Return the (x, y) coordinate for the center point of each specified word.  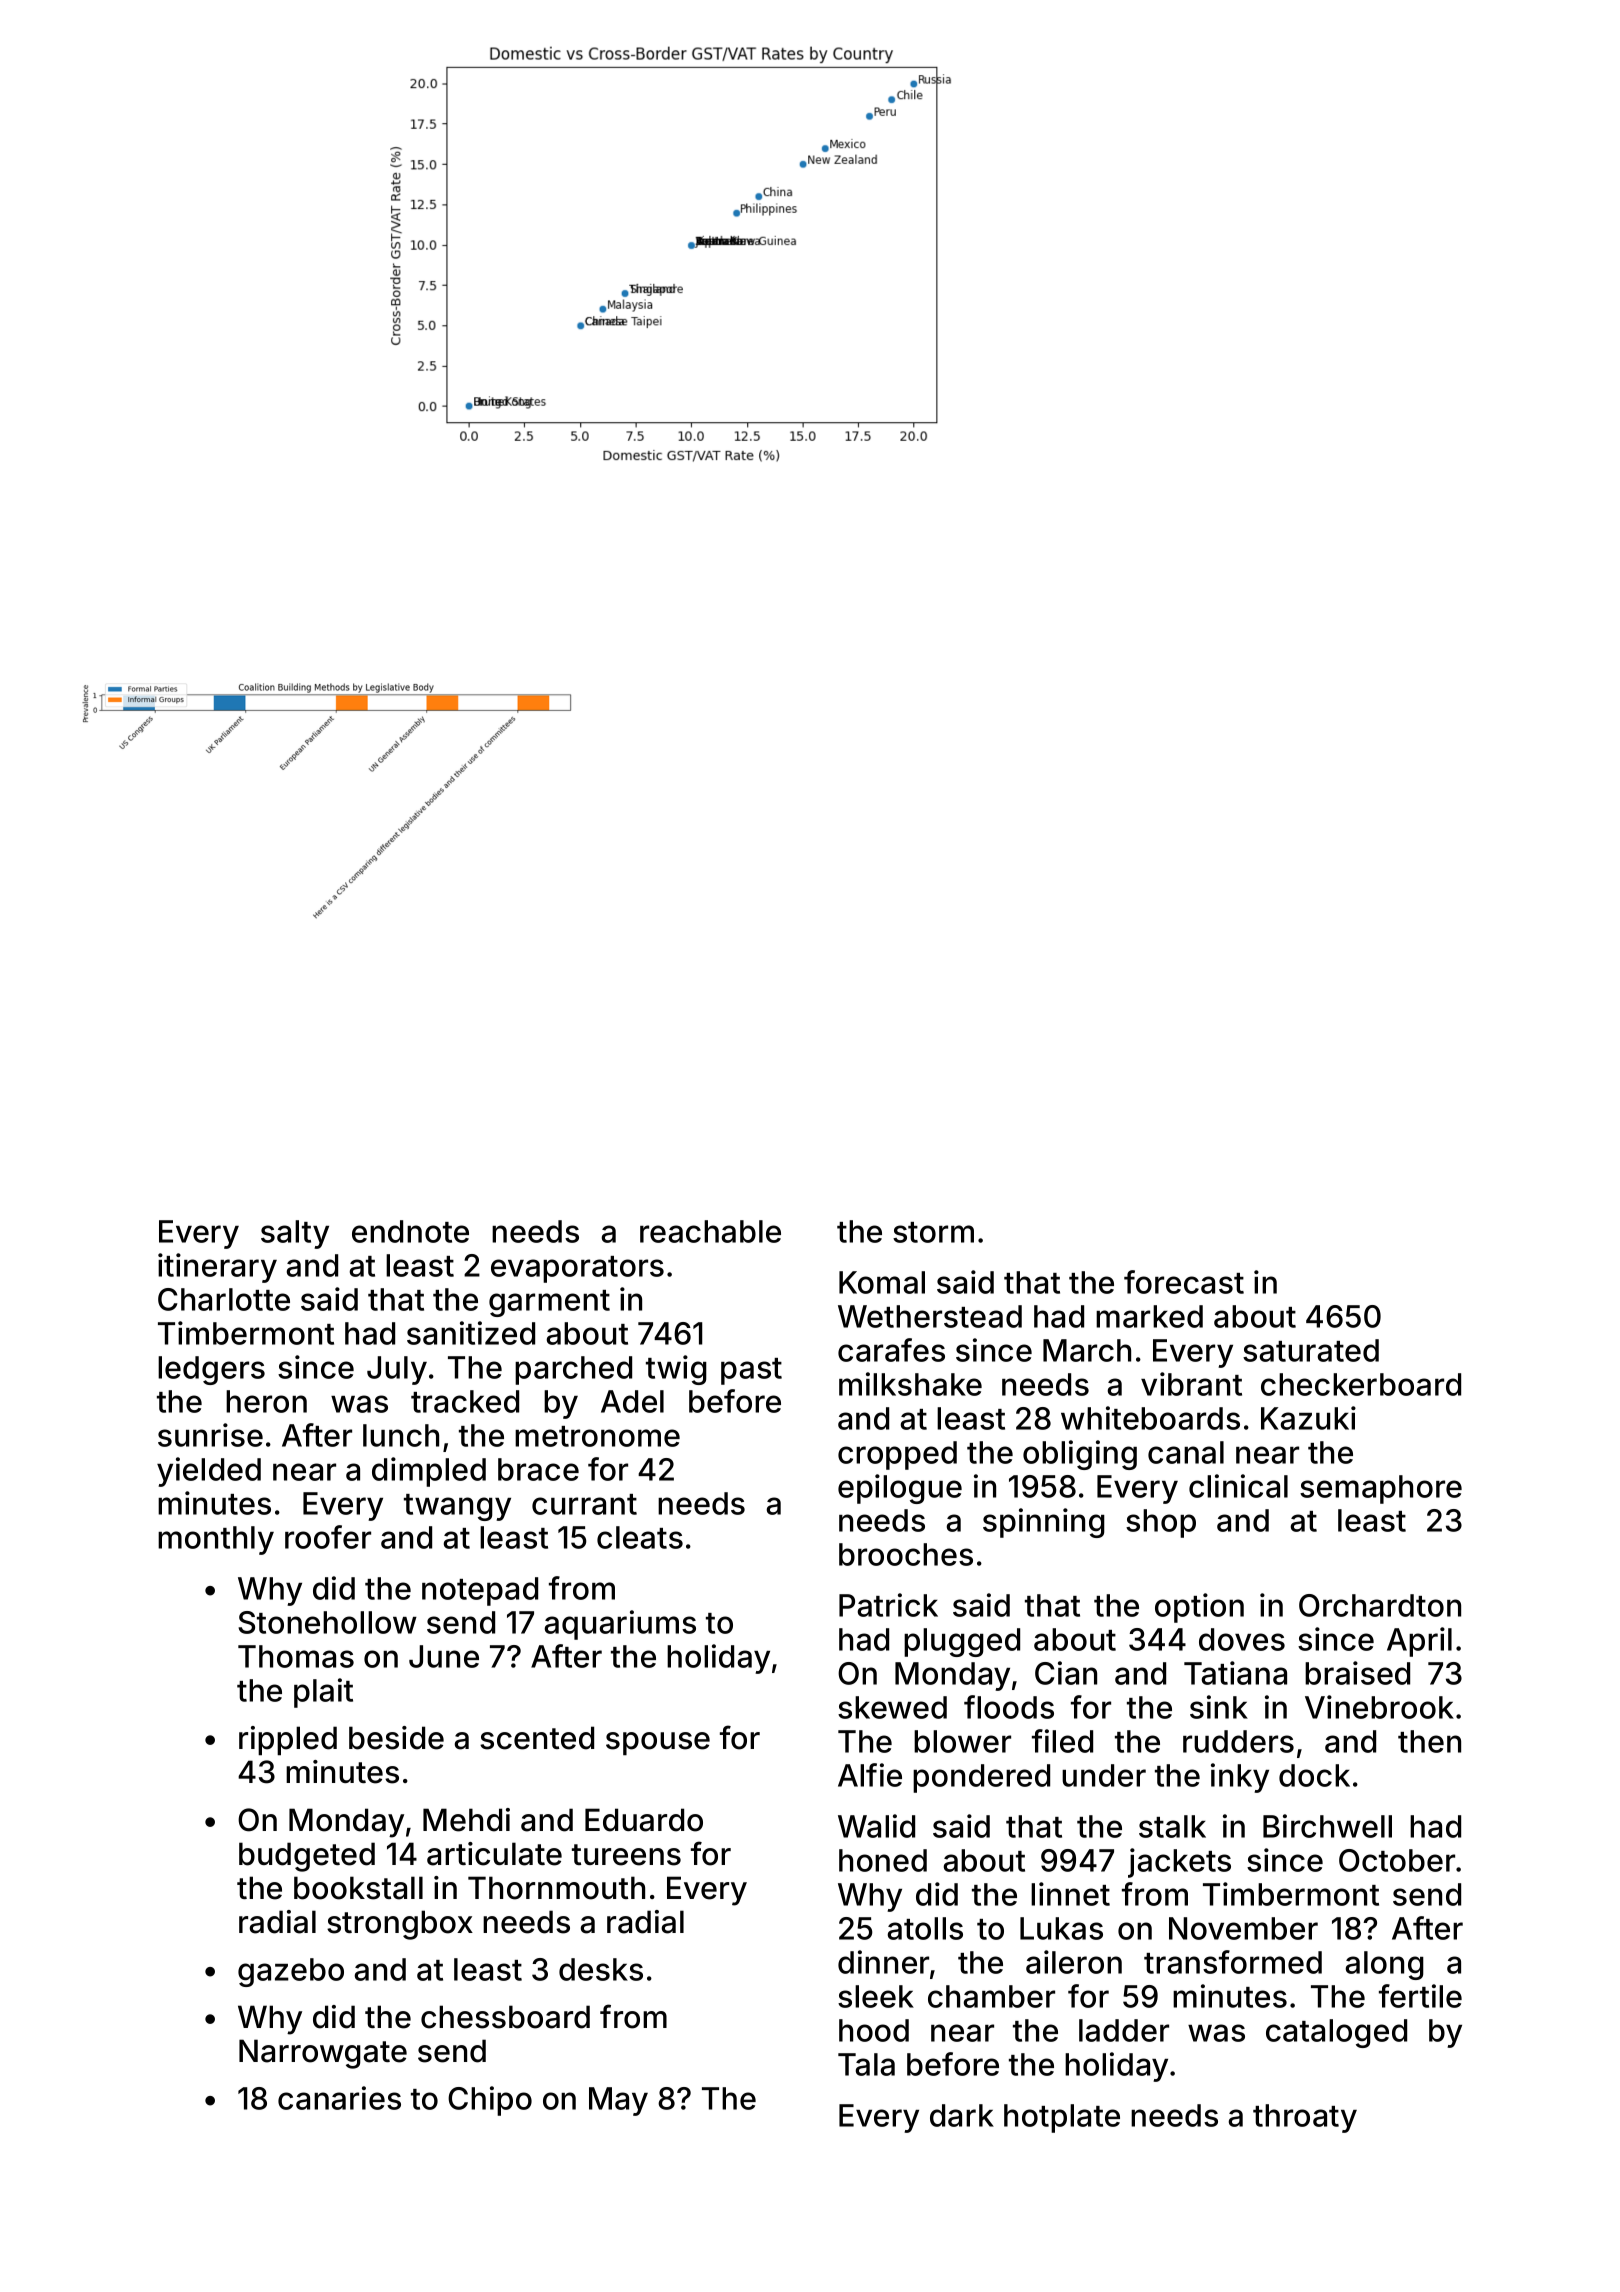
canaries (339, 2098)
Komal (882, 1282)
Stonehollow (327, 1622)
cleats (640, 1537)
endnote (410, 1231)
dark (962, 2115)
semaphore (1381, 1489)
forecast (1184, 1282)
